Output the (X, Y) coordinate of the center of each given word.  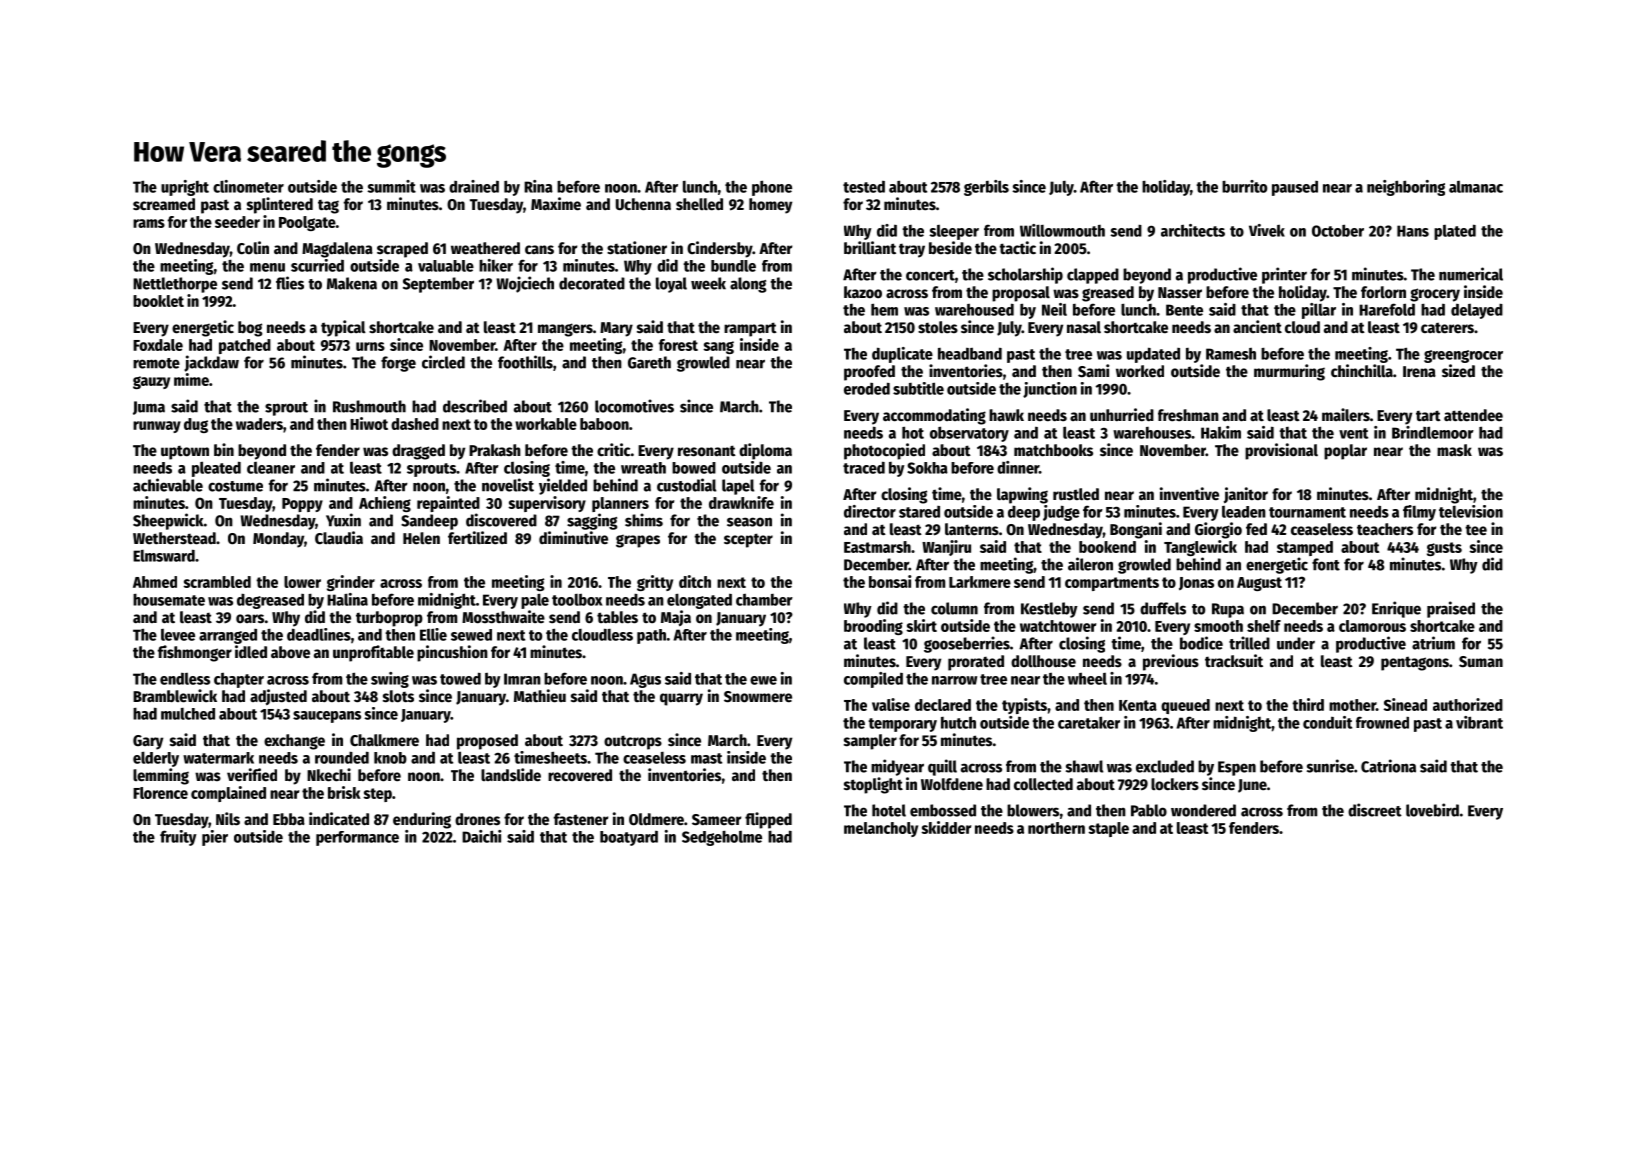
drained (474, 186)
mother (1352, 705)
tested (864, 187)
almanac (1476, 187)
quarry (681, 699)
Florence (160, 793)
